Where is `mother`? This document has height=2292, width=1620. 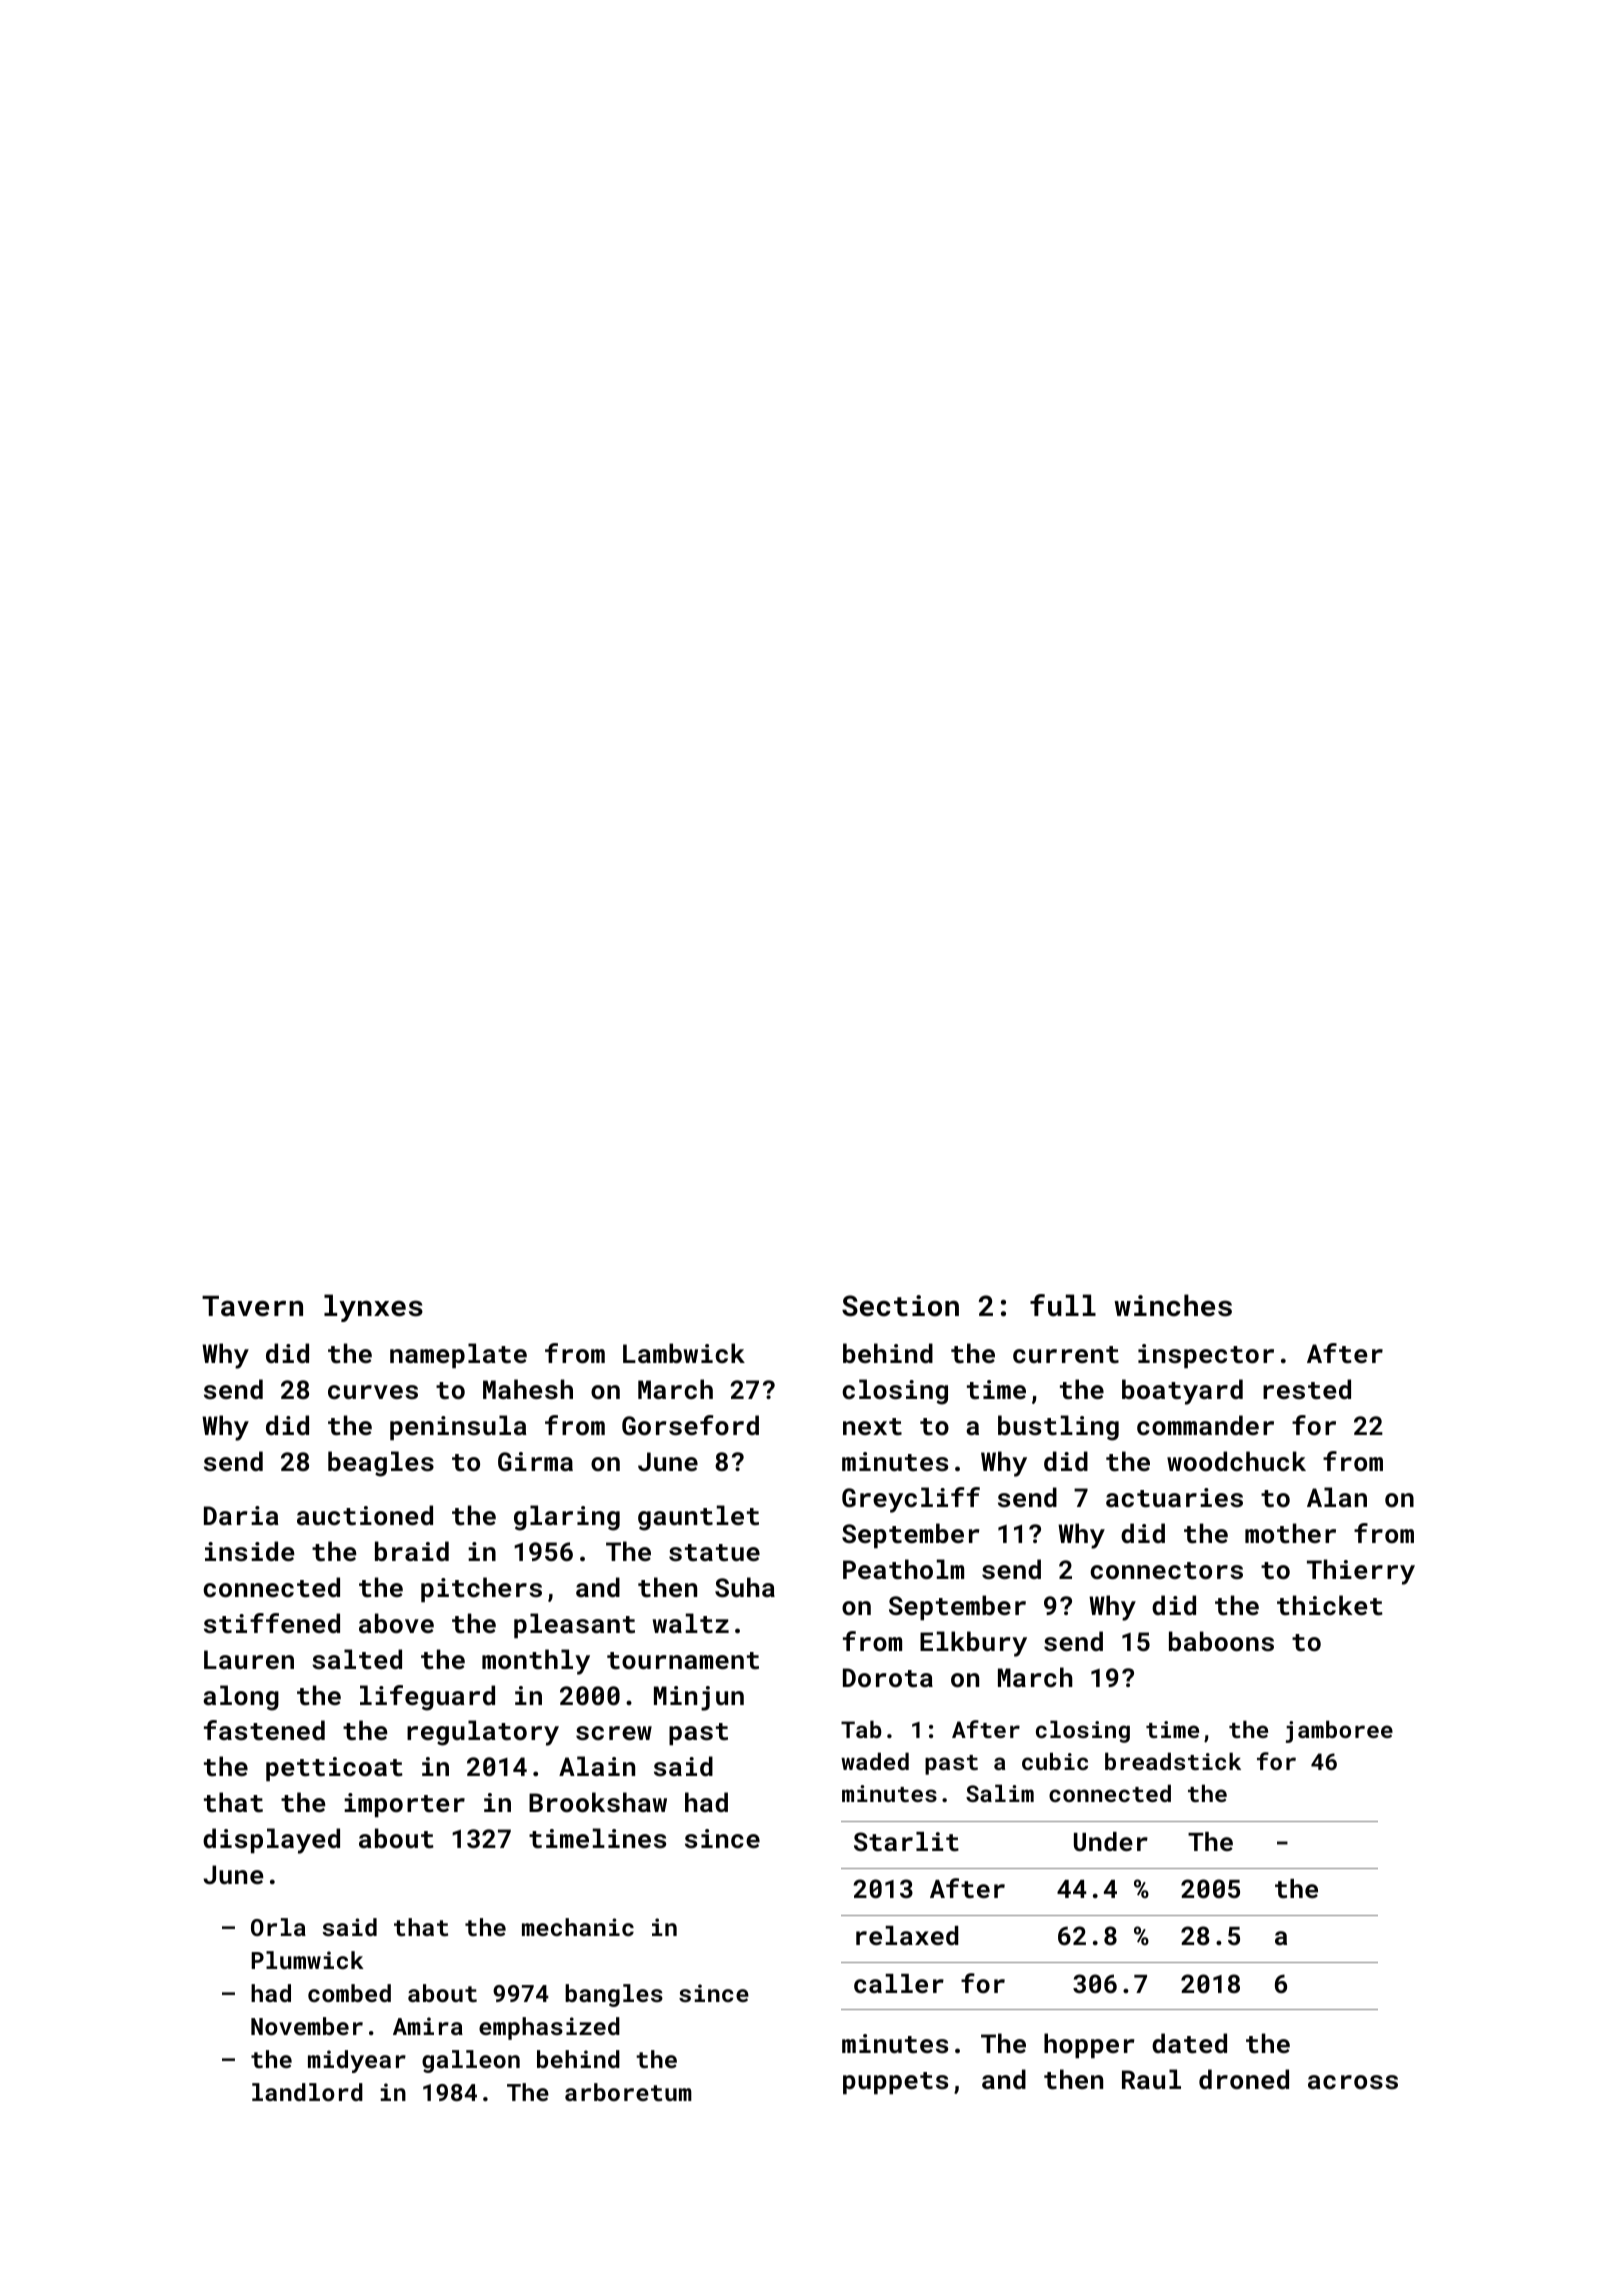 mother is located at coordinates (1290, 1533).
